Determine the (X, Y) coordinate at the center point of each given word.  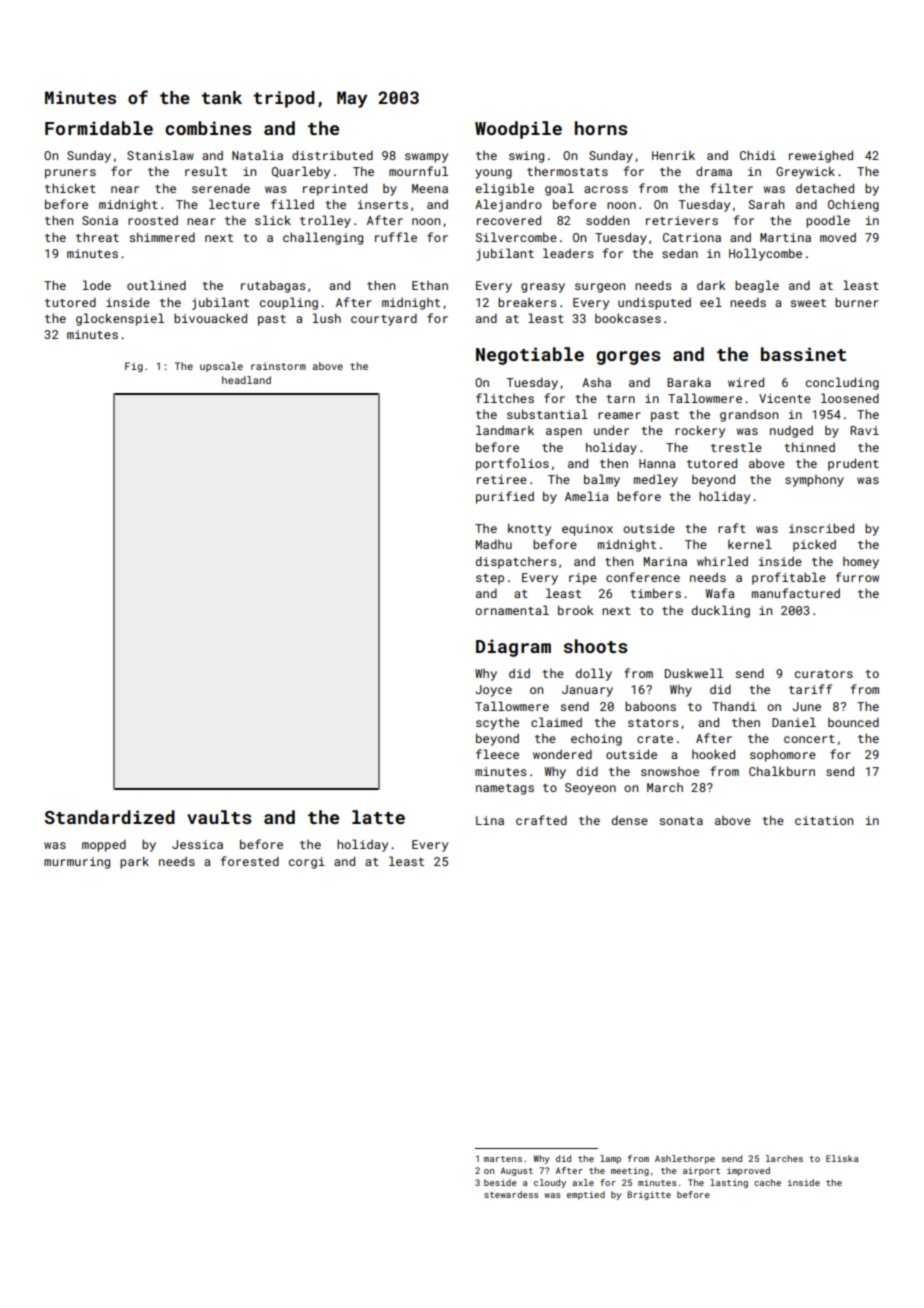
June (807, 706)
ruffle (396, 237)
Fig (134, 367)
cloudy (550, 1183)
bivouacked (210, 318)
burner (857, 302)
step (490, 579)
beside (500, 1182)
